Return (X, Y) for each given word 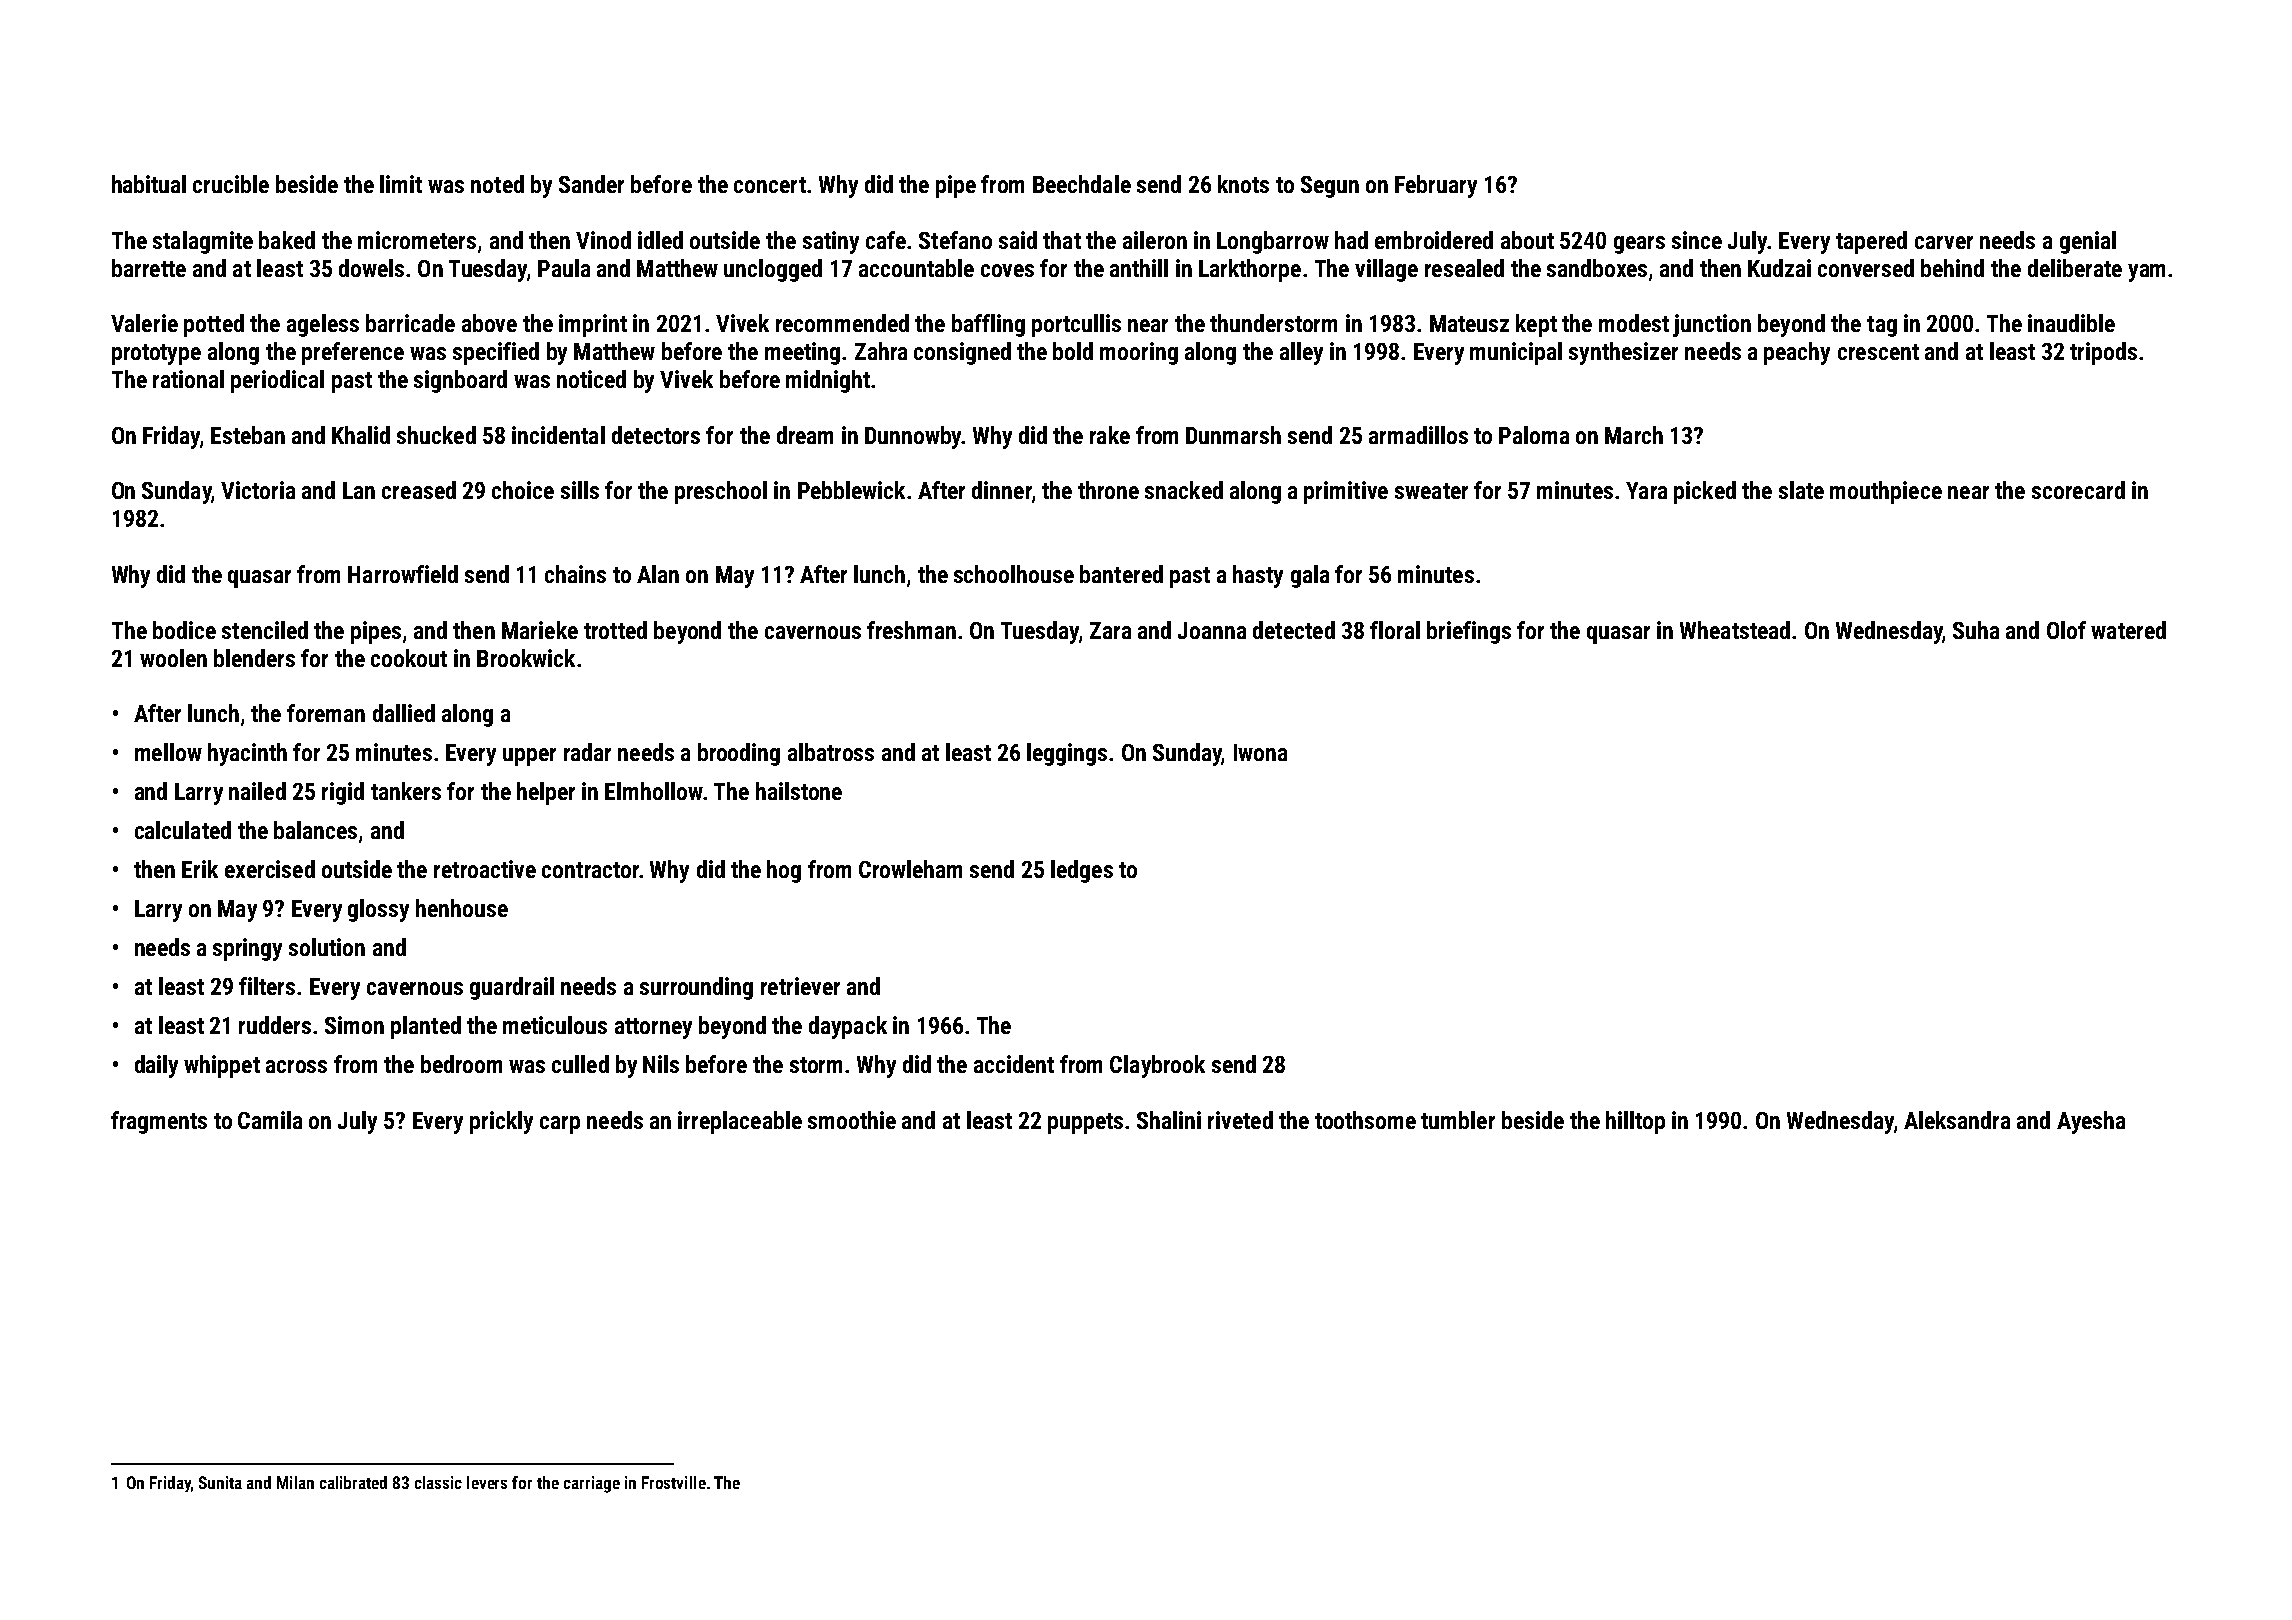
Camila (270, 1120)
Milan (295, 1482)
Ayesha (2091, 1122)
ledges (1082, 871)
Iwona (1260, 752)
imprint (593, 325)
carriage (592, 1484)
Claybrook (1157, 1066)
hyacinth (247, 754)
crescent (1878, 352)
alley (1301, 353)
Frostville (674, 1482)
